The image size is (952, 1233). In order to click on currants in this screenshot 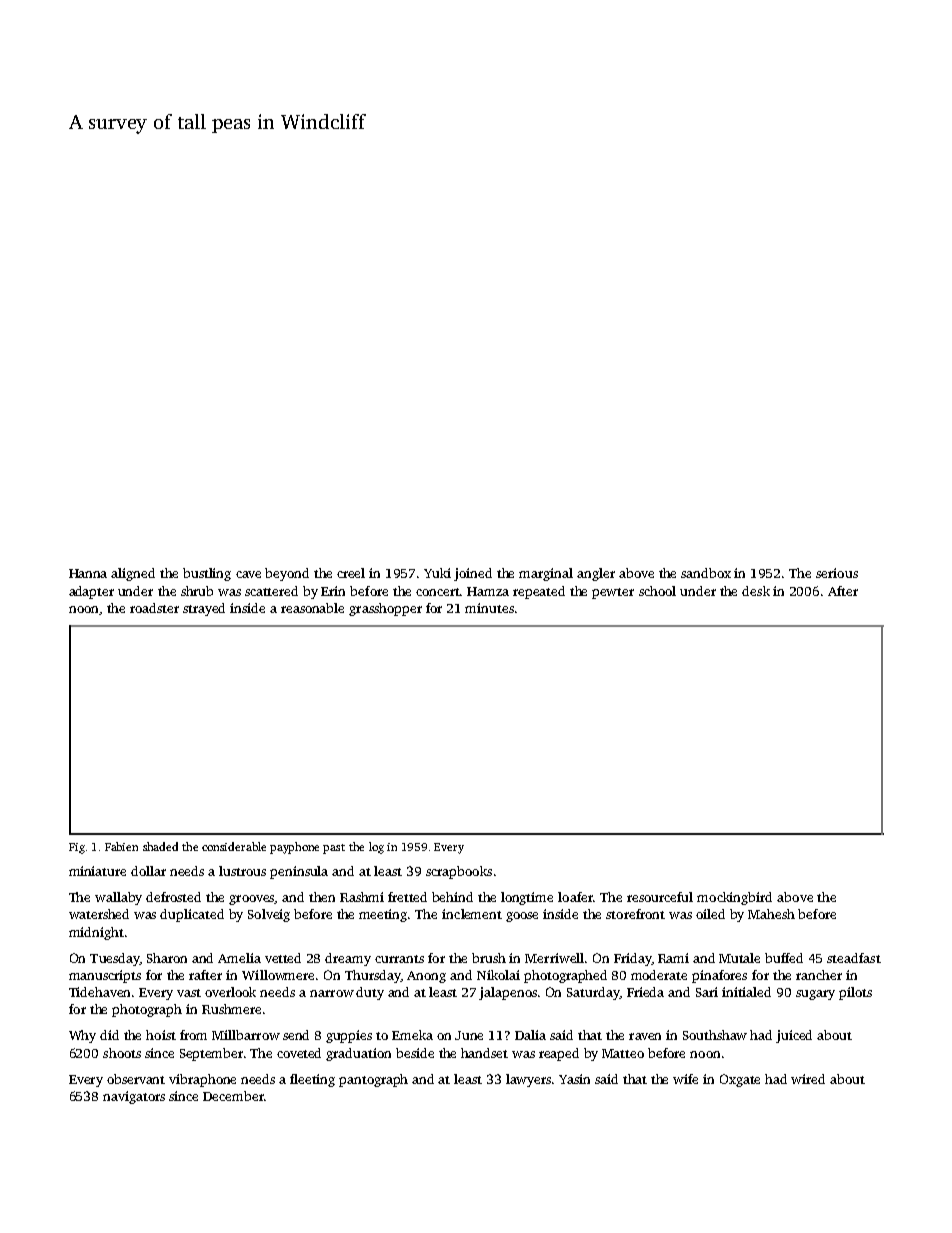, I will do `click(399, 959)`.
